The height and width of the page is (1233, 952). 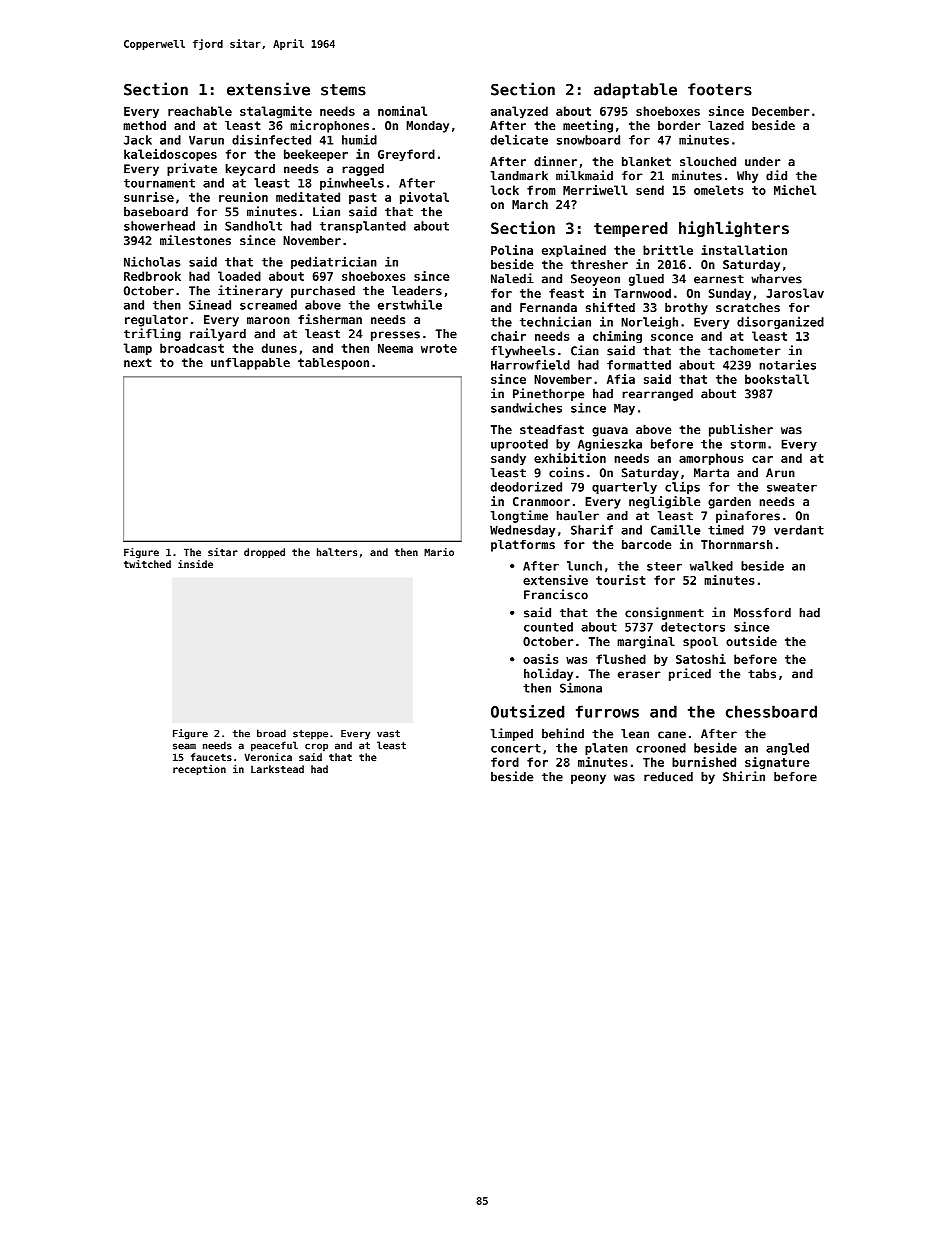 What do you see at coordinates (744, 250) in the page?
I see `installation` at bounding box center [744, 250].
